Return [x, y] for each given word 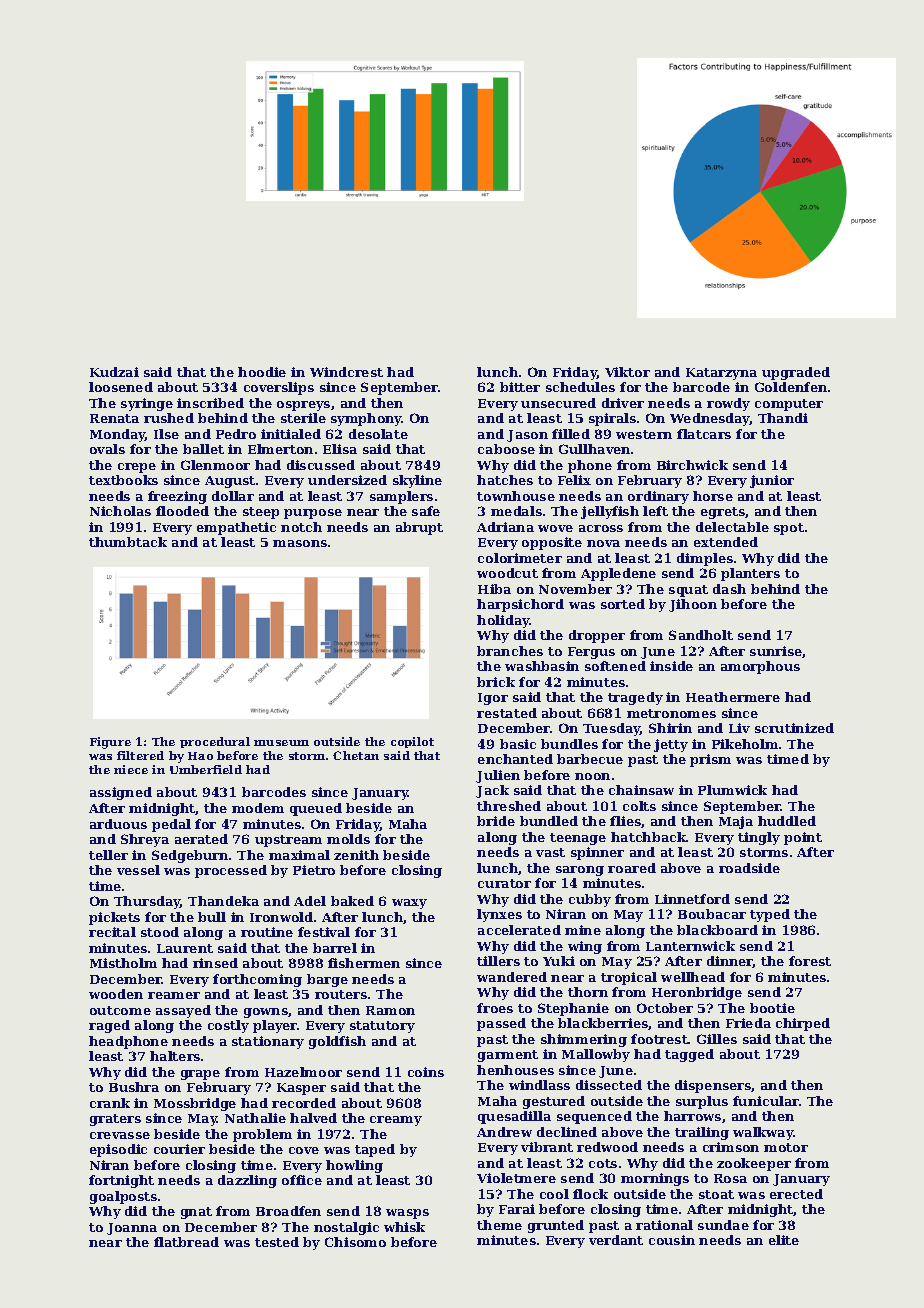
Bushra [134, 1087]
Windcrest [346, 372]
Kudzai [114, 372]
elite [784, 1240]
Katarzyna [721, 374]
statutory [382, 1027]
